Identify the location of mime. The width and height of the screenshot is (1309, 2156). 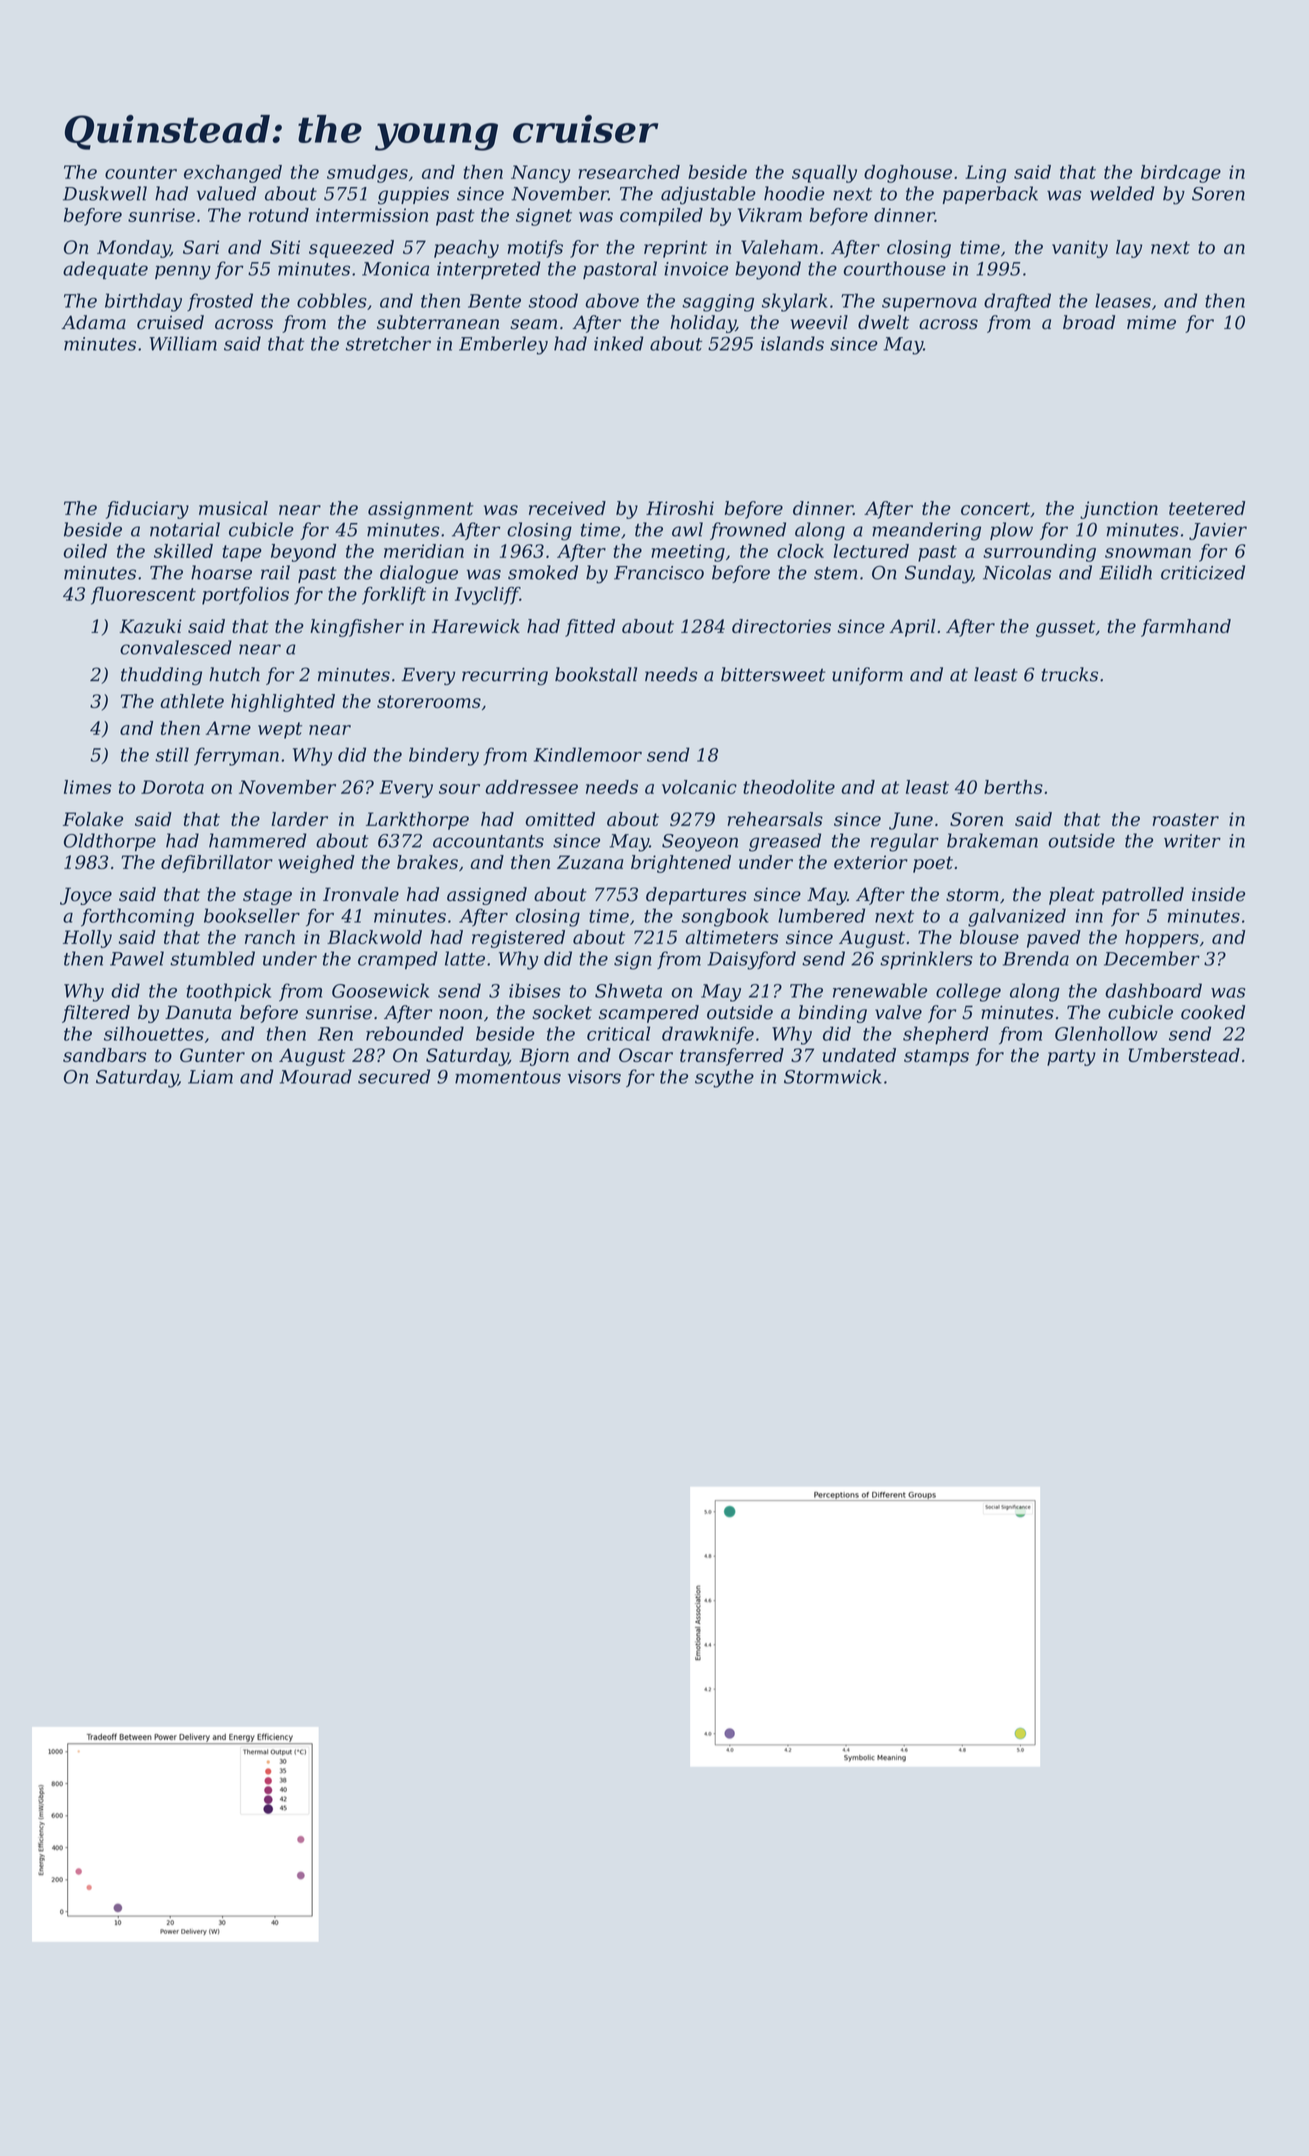
(1151, 323).
